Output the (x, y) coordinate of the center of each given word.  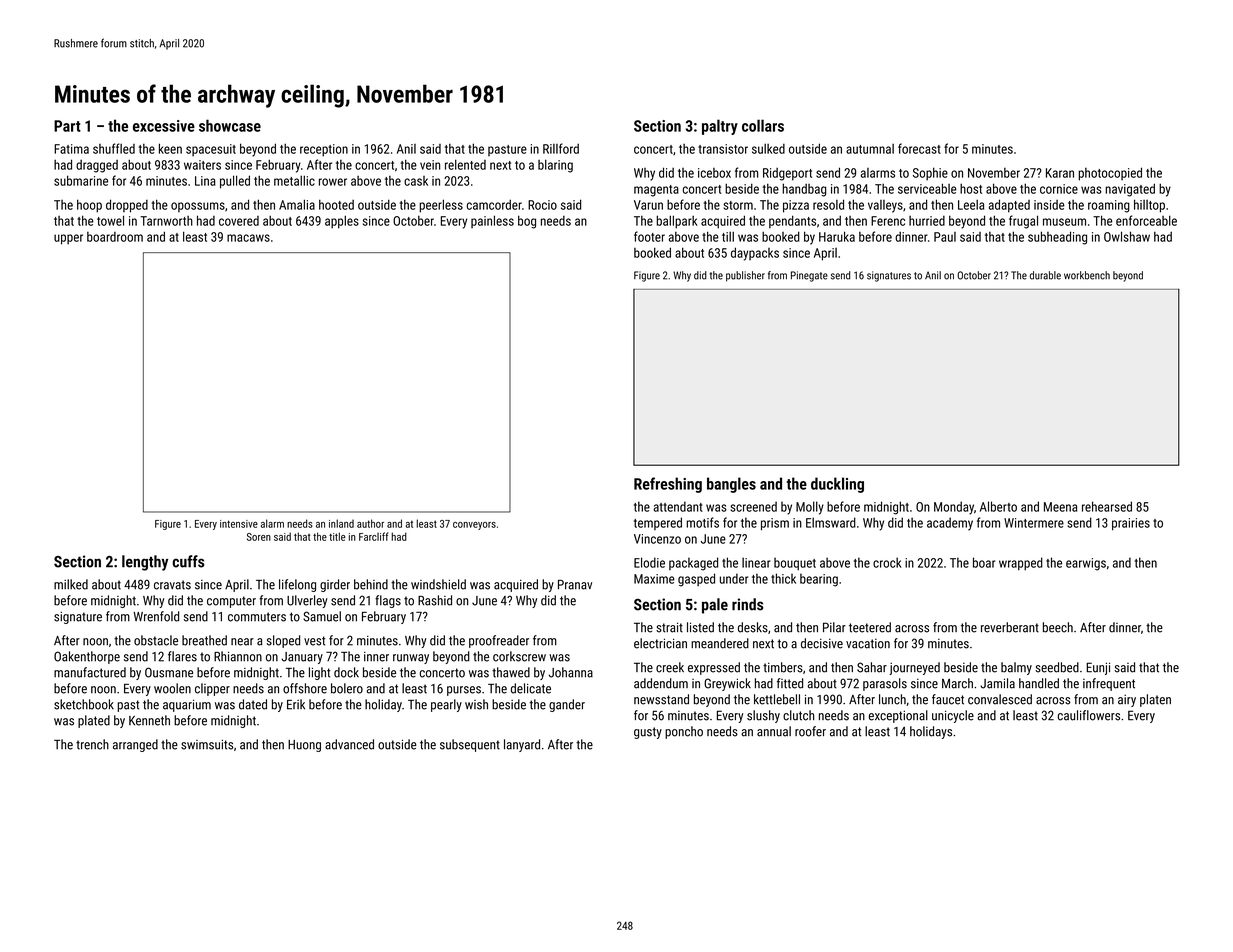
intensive (239, 524)
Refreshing (668, 485)
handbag (804, 190)
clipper (212, 689)
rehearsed (1107, 506)
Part (67, 126)
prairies (1131, 524)
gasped (696, 580)
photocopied (1110, 174)
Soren (259, 537)
